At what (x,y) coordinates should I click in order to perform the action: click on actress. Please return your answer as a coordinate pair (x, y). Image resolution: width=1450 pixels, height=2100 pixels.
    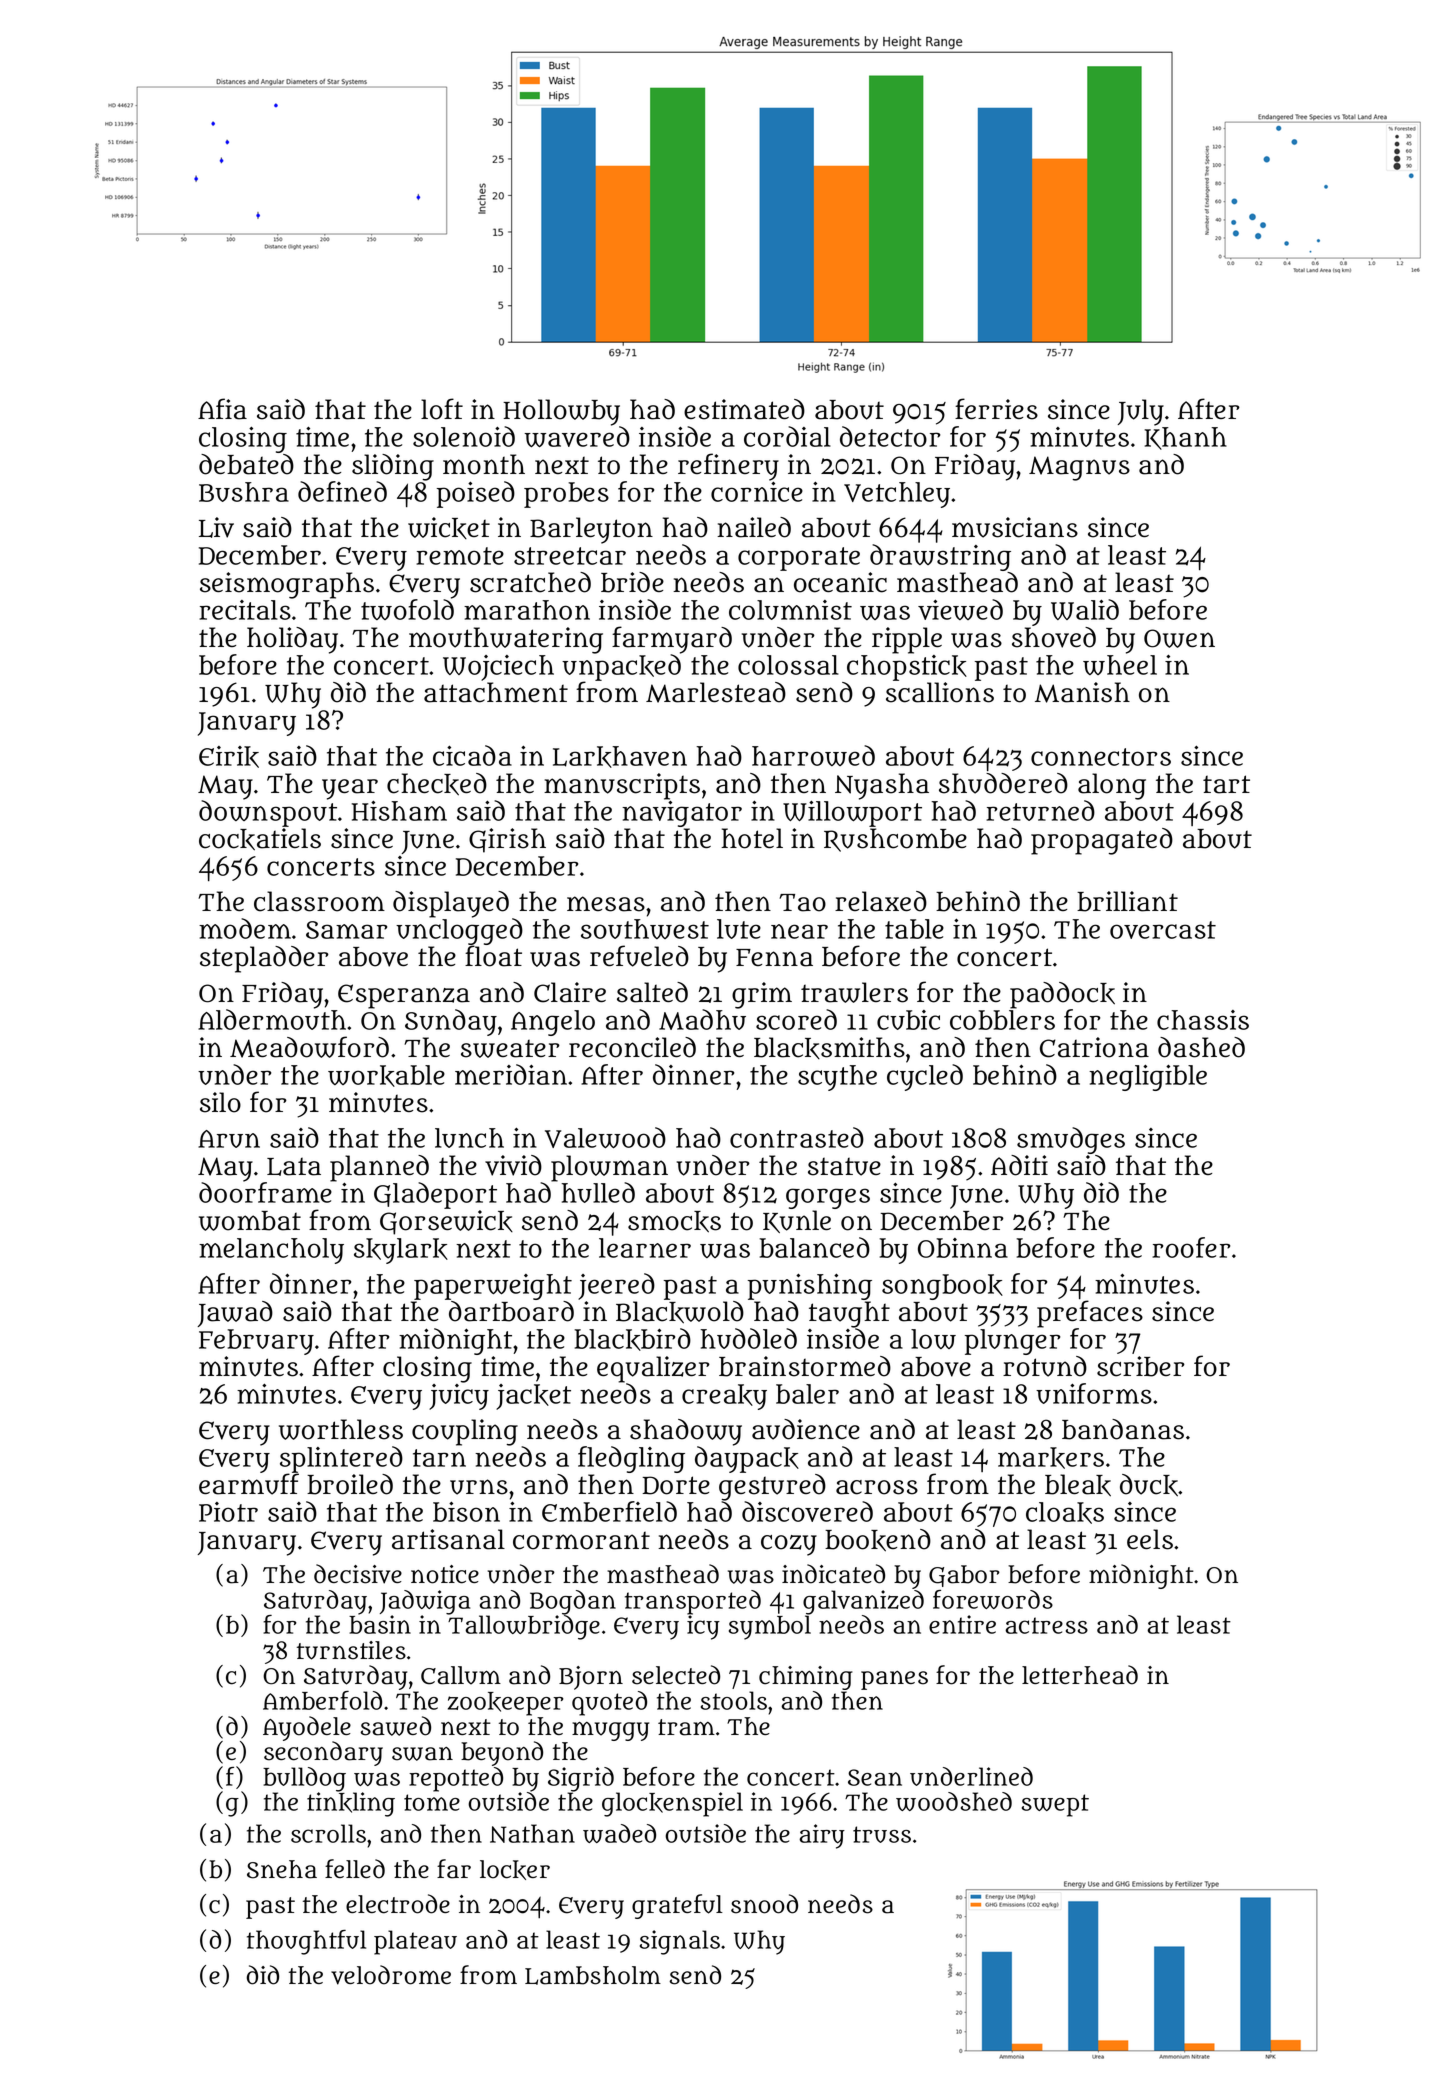
    Looking at the image, I should click on (1046, 1625).
